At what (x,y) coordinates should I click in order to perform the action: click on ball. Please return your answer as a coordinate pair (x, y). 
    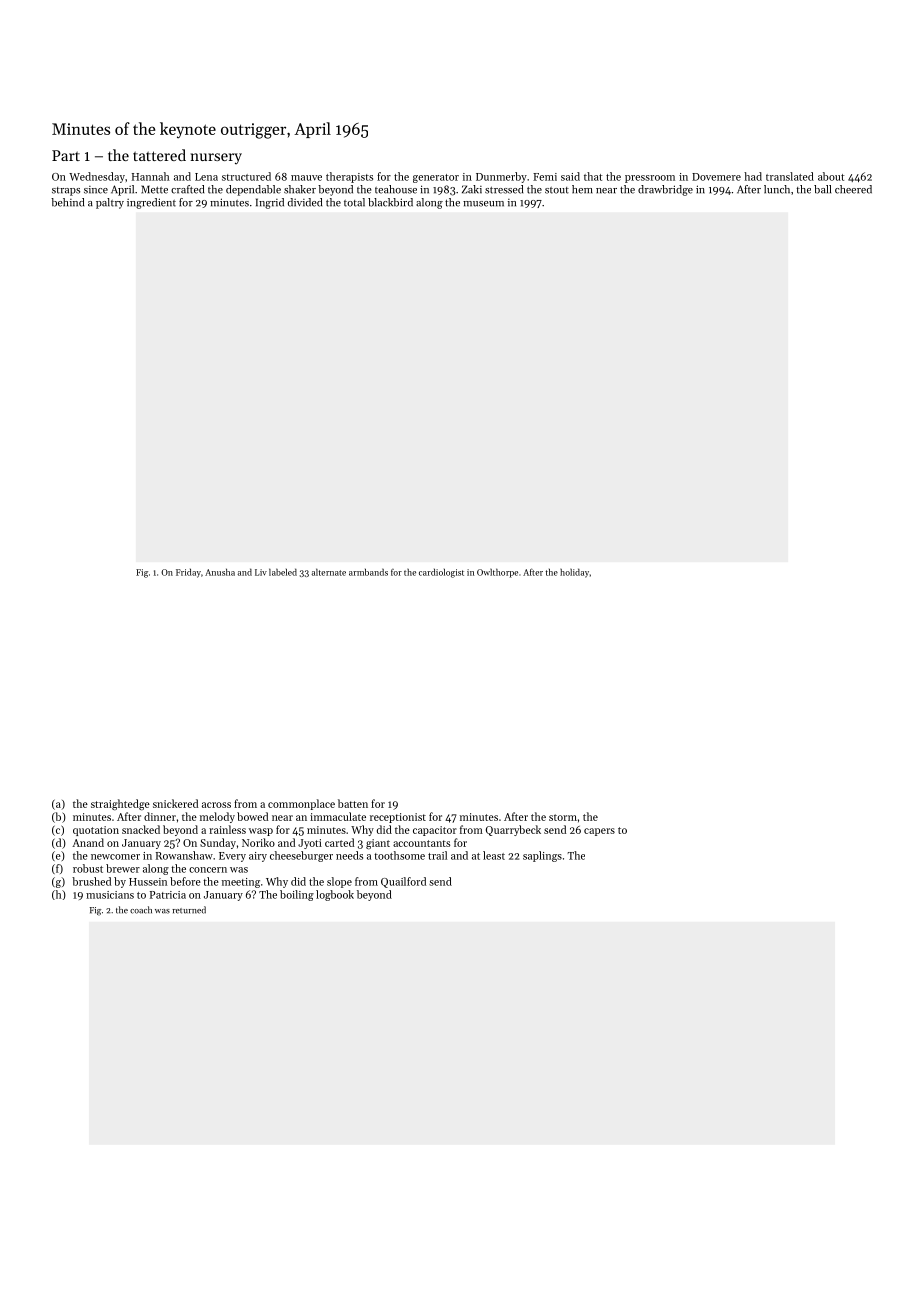
    Looking at the image, I should click on (822, 189).
